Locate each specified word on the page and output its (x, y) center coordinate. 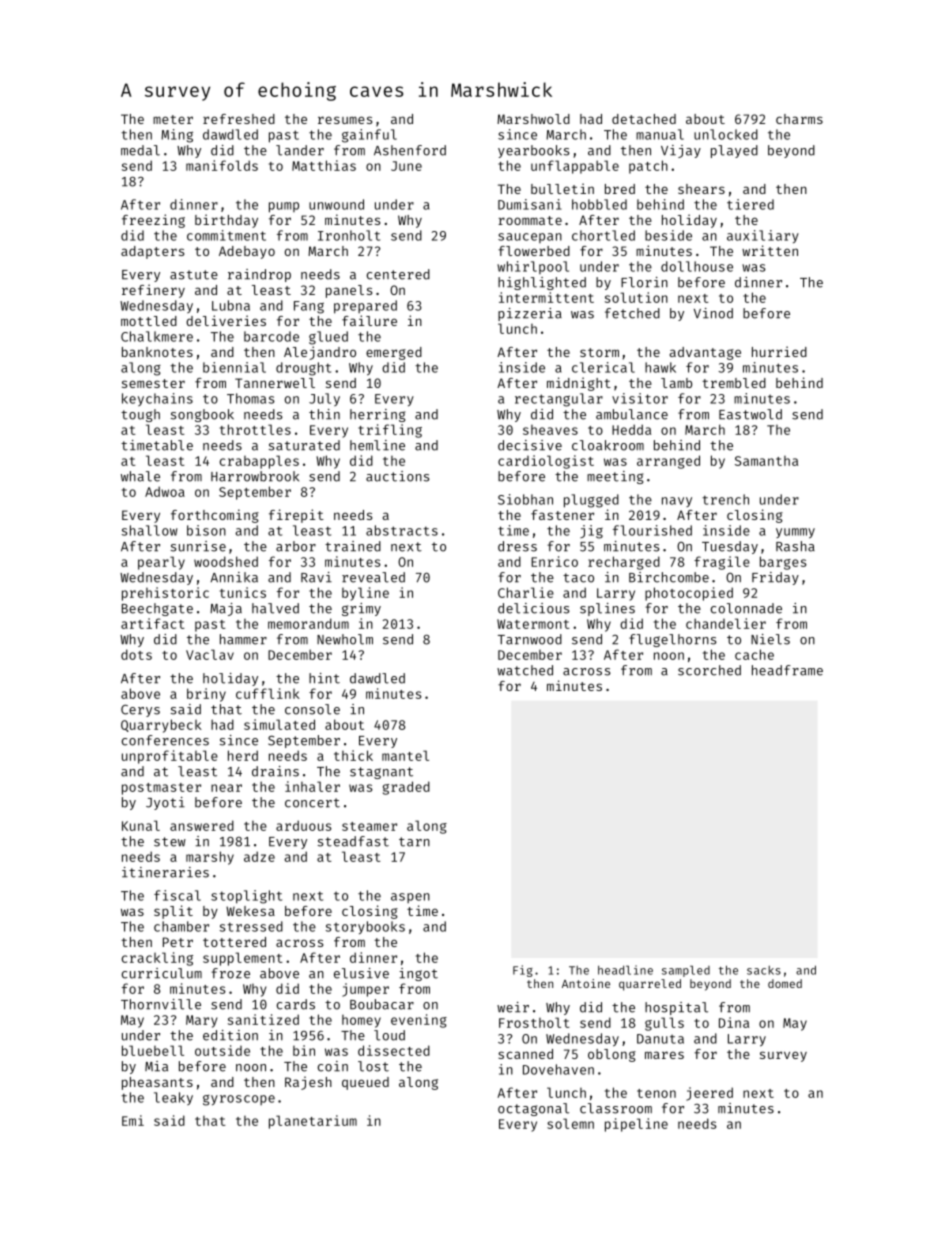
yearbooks (533, 151)
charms (799, 119)
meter (173, 119)
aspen (410, 898)
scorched (709, 670)
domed (785, 983)
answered (202, 825)
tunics (243, 592)
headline (625, 970)
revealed (373, 577)
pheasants (157, 1083)
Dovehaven (558, 1069)
